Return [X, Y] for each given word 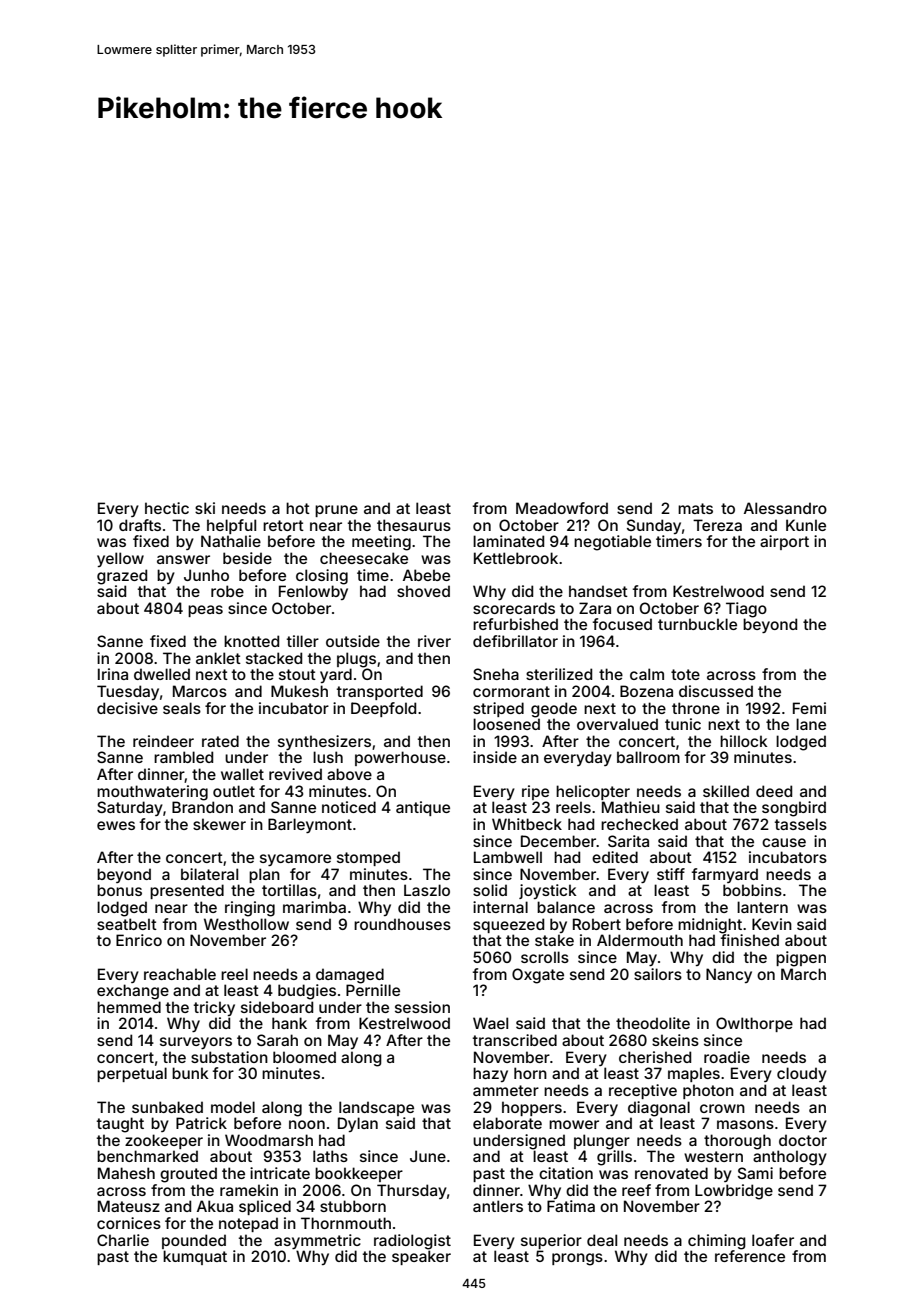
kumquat [195, 1257]
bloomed [304, 1057]
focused [622, 624]
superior [551, 1241]
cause [784, 842]
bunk [190, 1073]
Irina [113, 674]
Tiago [746, 610]
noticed [349, 807]
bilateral [209, 874]
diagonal [659, 1109]
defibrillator [515, 641]
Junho [206, 575]
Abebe [426, 575]
